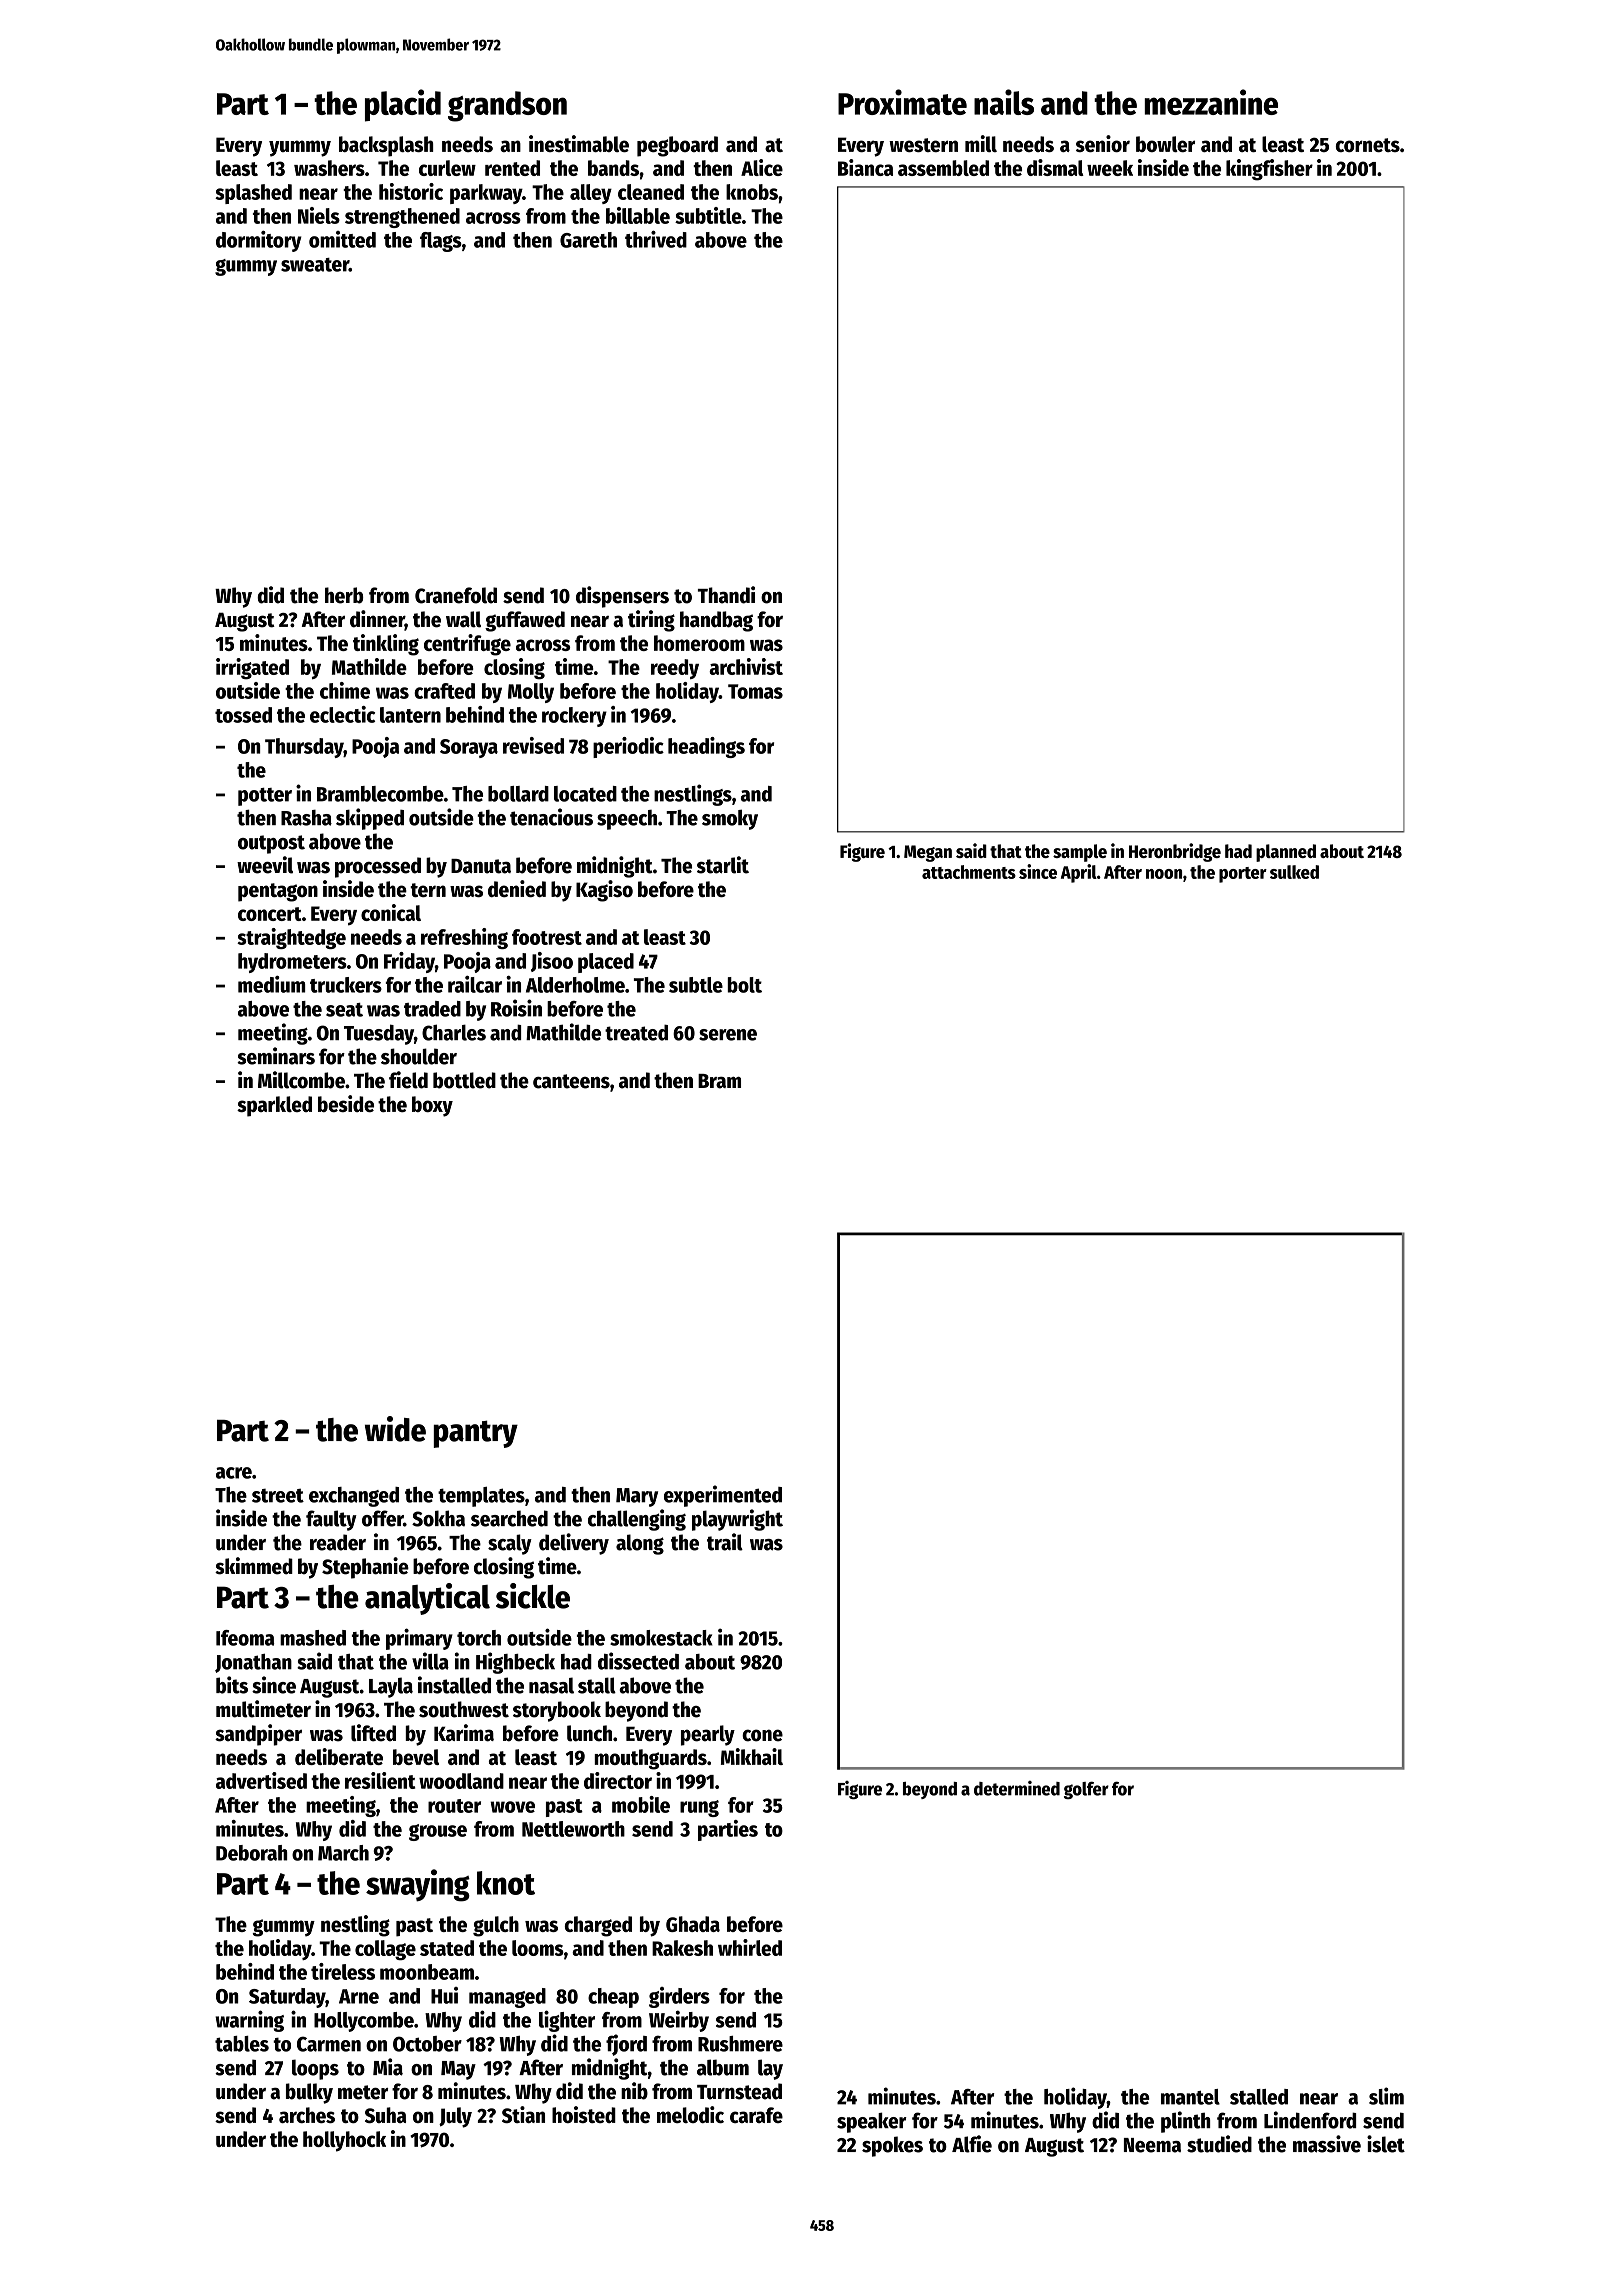  Describe the element at coordinates (902, 102) in the screenshot. I see `Proximate` at that location.
